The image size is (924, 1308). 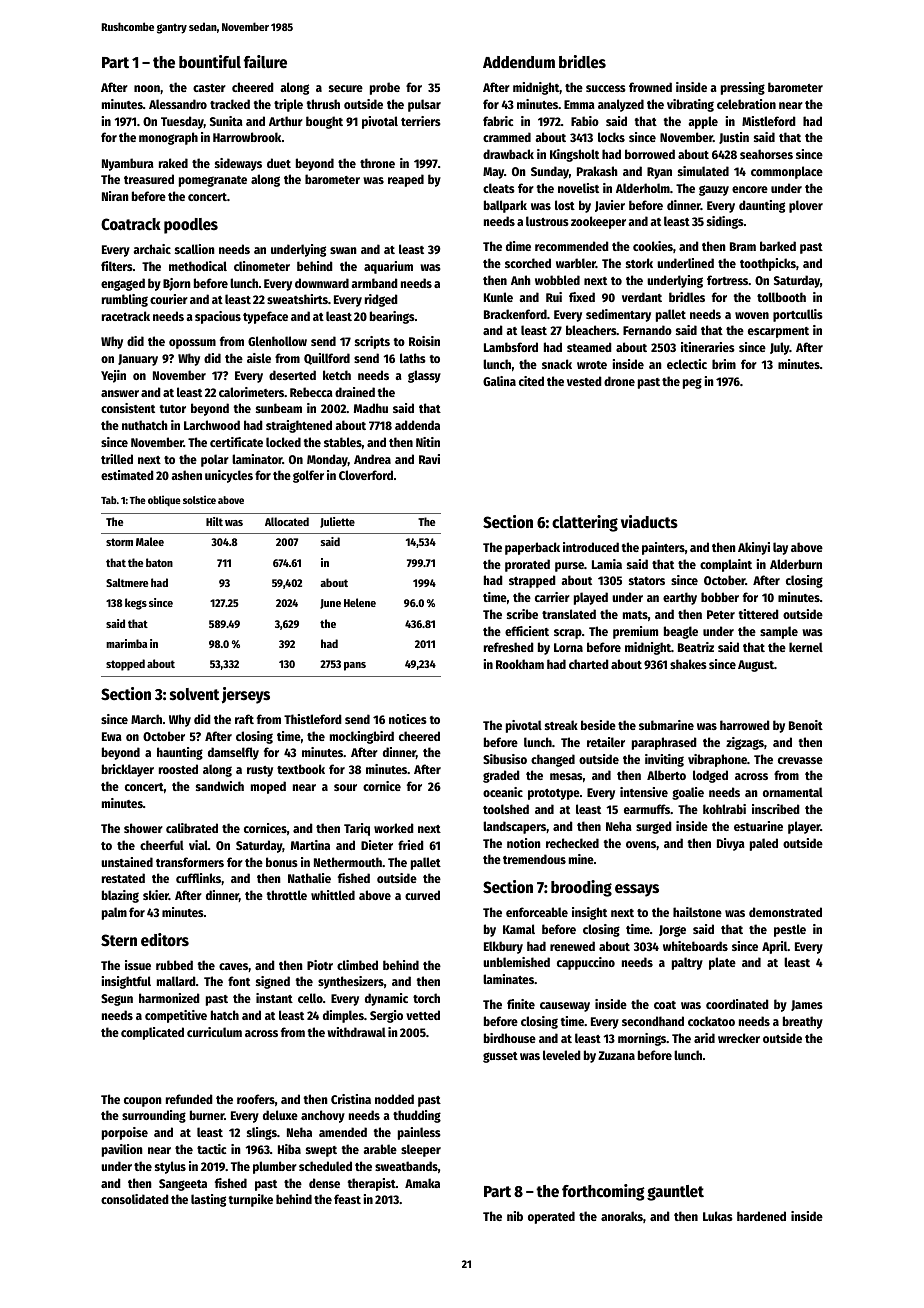 I want to click on nib, so click(x=515, y=1216).
